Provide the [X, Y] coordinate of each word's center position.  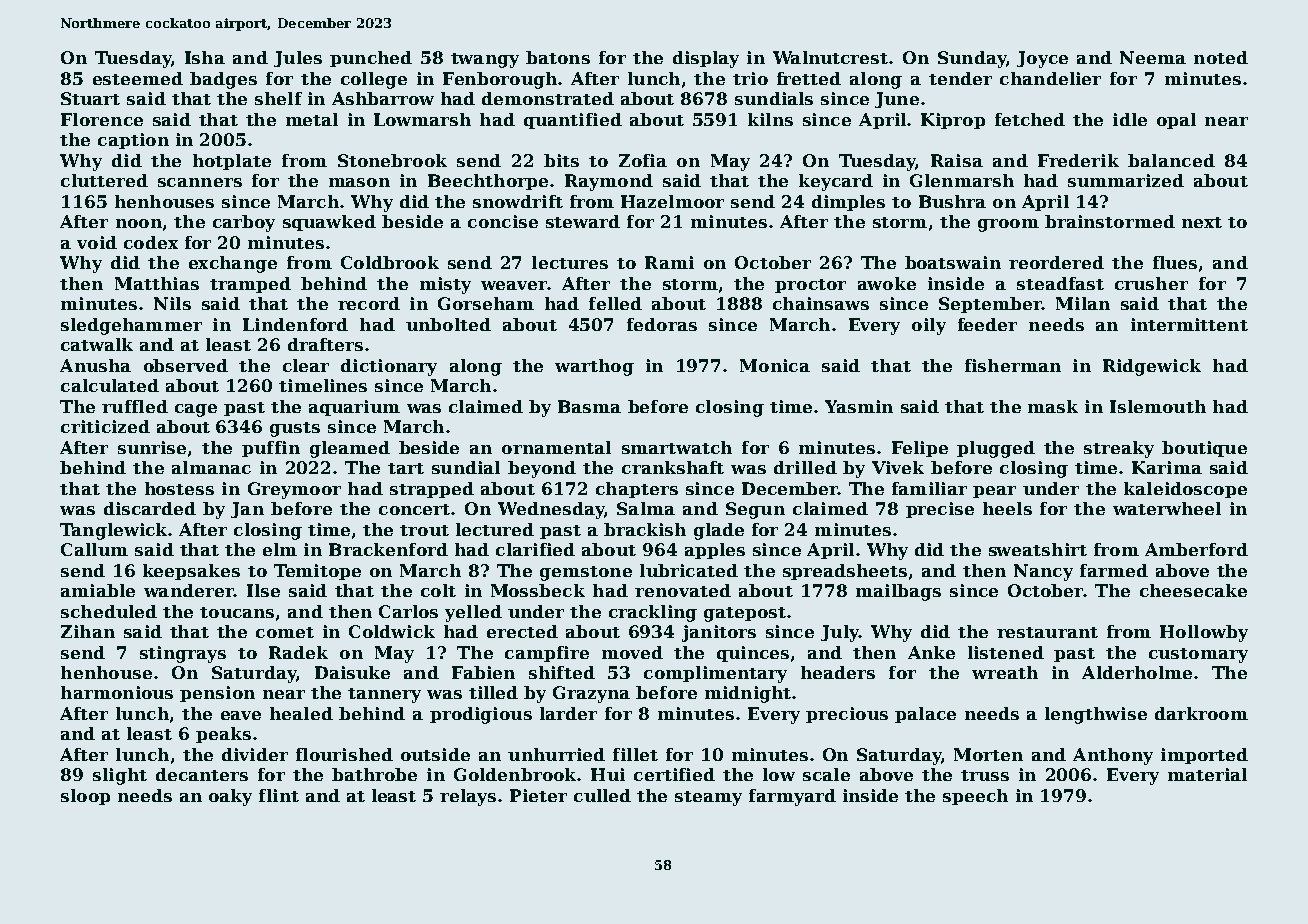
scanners [200, 182]
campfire [547, 654]
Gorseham [486, 303]
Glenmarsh [962, 180]
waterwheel [1167, 508]
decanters [202, 774]
